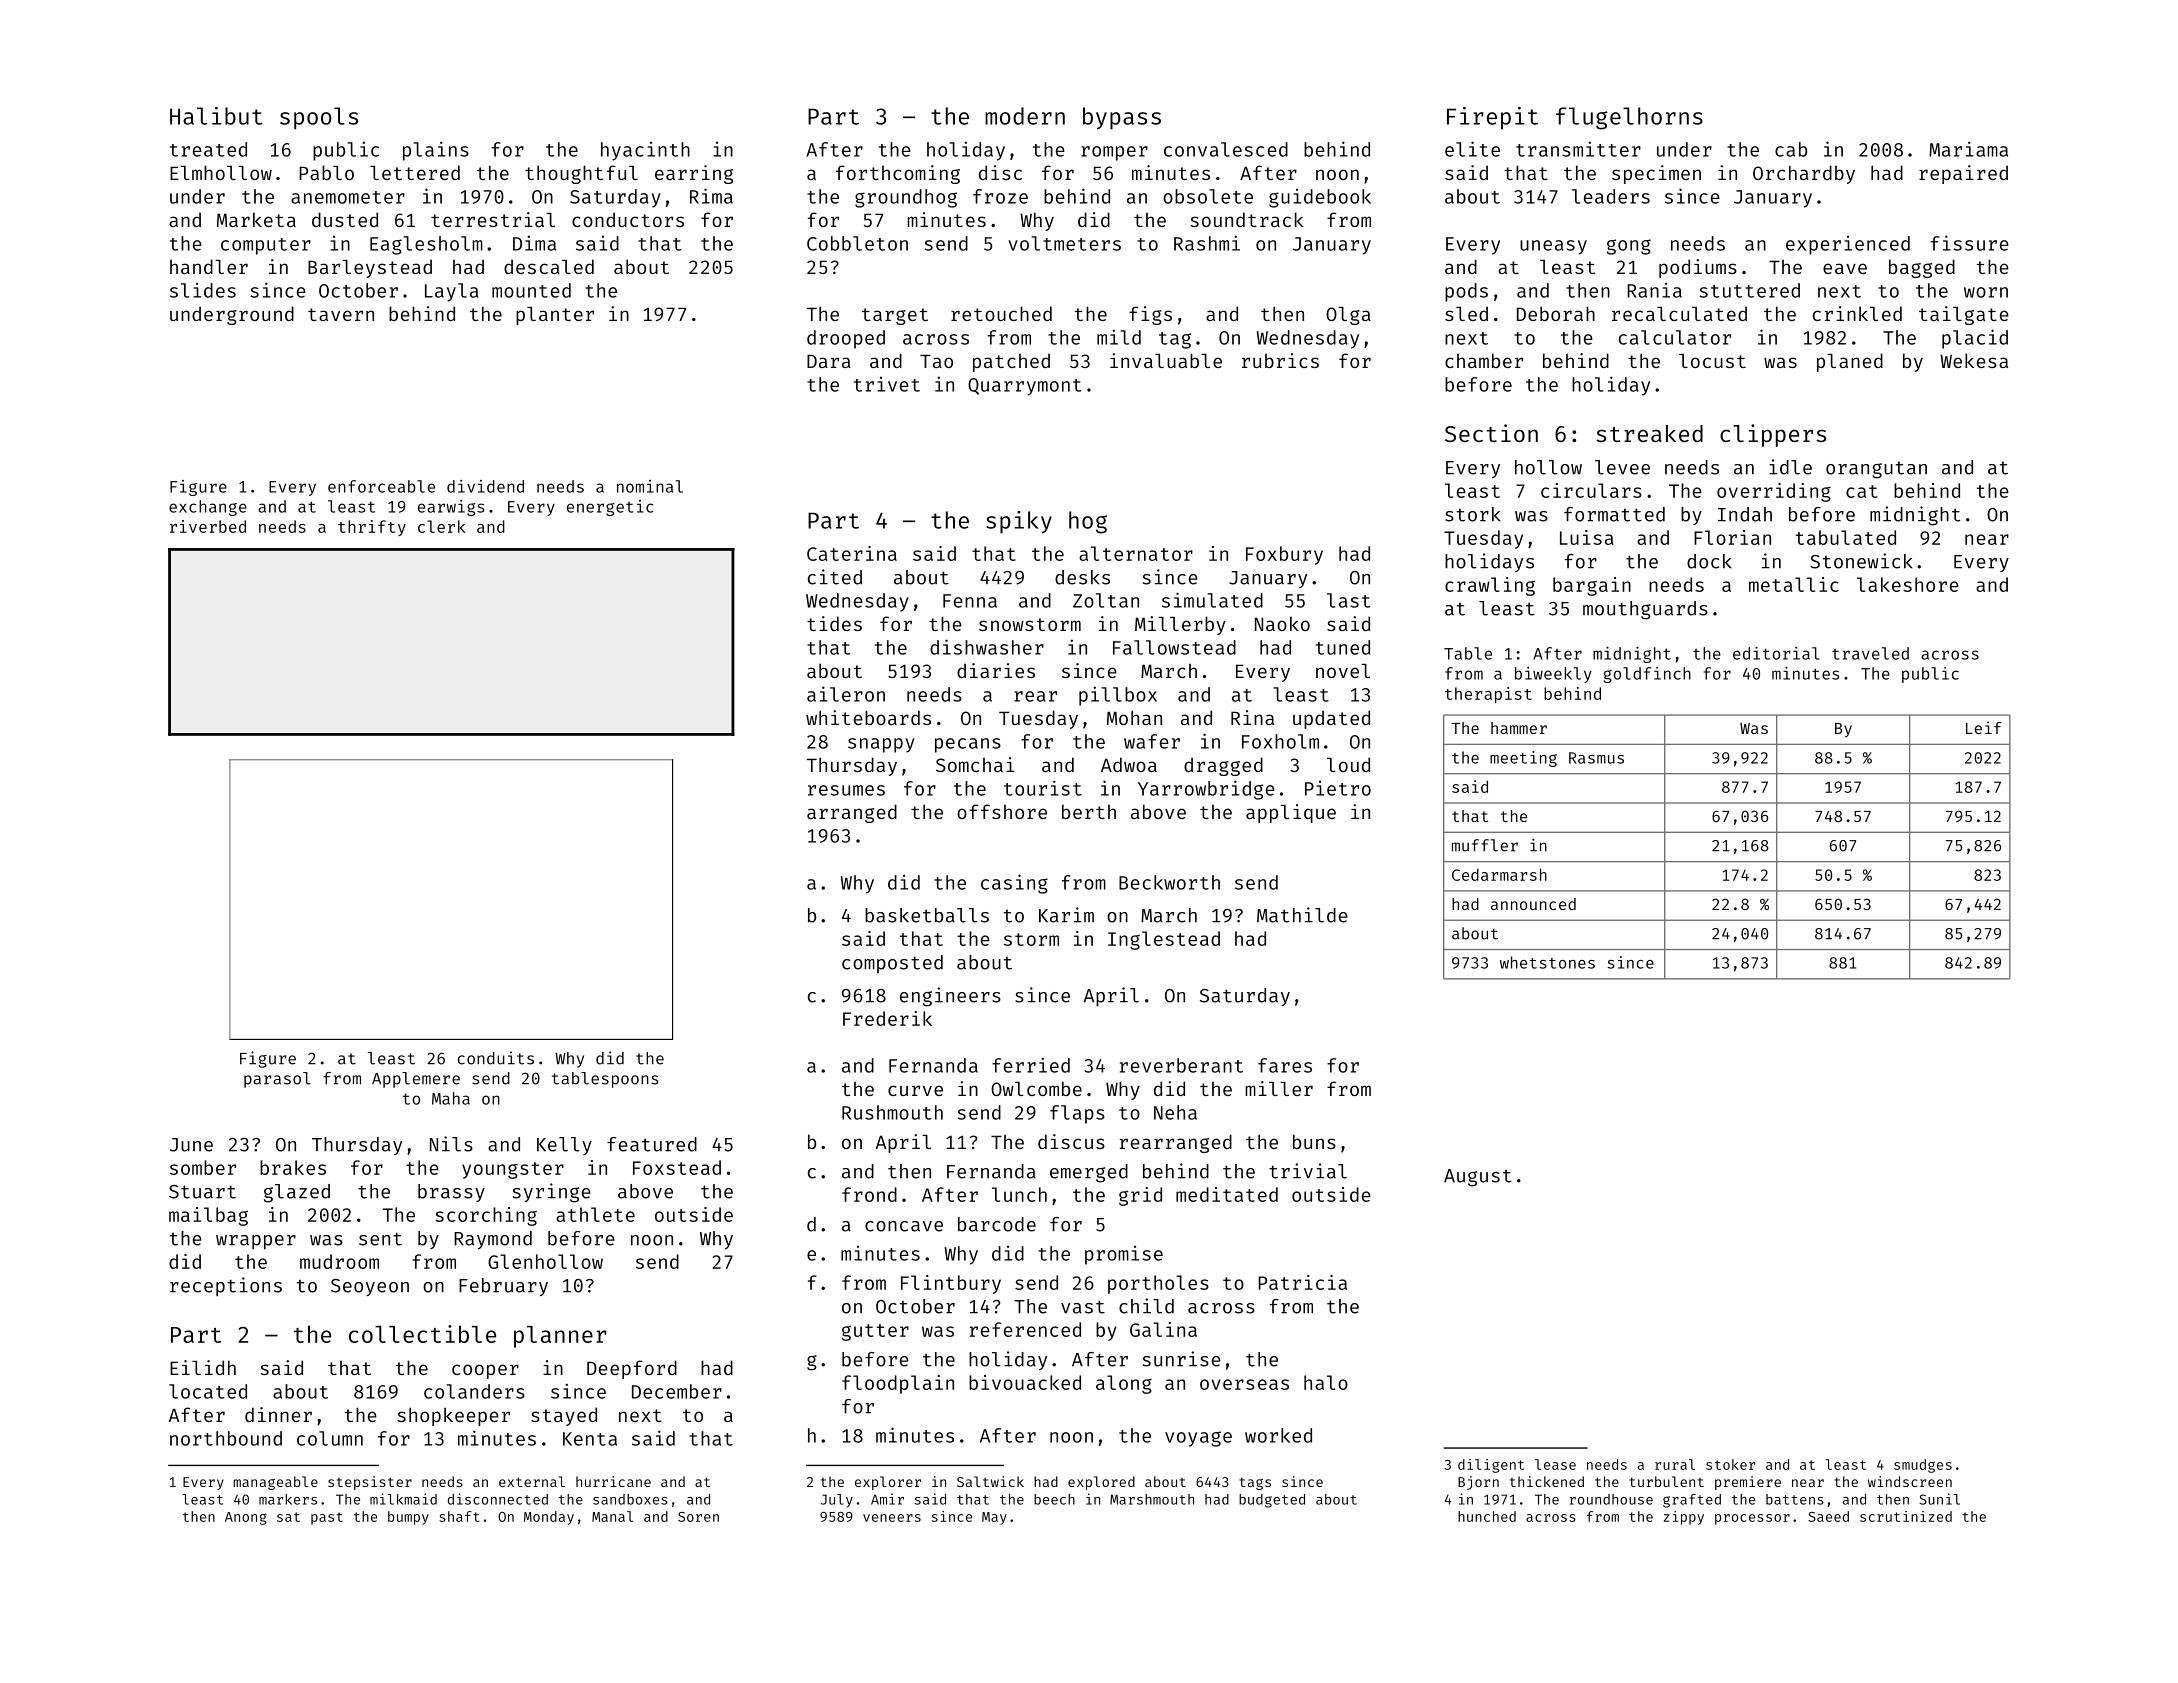 This screenshot has width=2178, height=1683. What do you see at coordinates (1908, 584) in the screenshot?
I see `lakeshore` at bounding box center [1908, 584].
